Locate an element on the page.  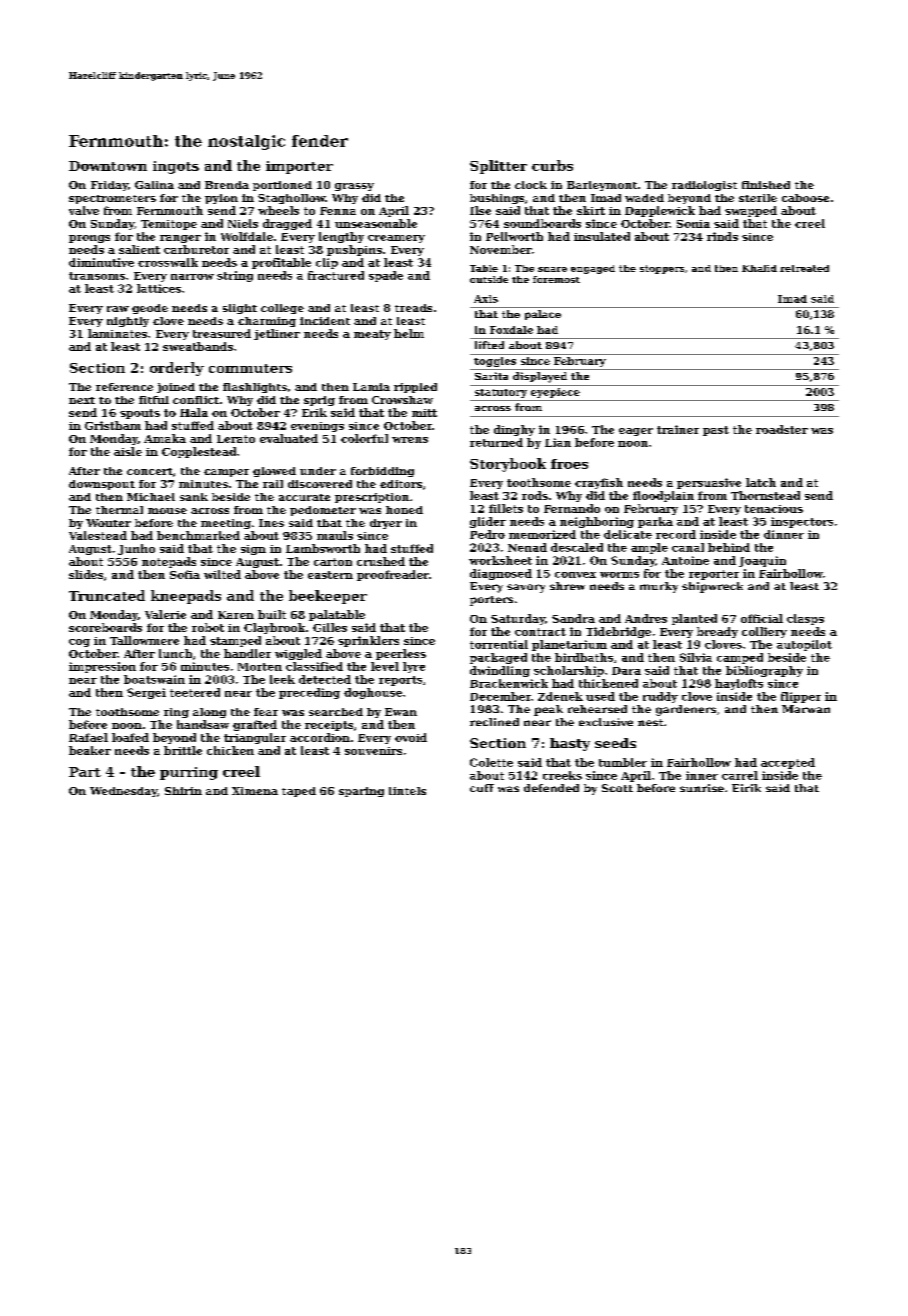
slight is located at coordinates (240, 309).
